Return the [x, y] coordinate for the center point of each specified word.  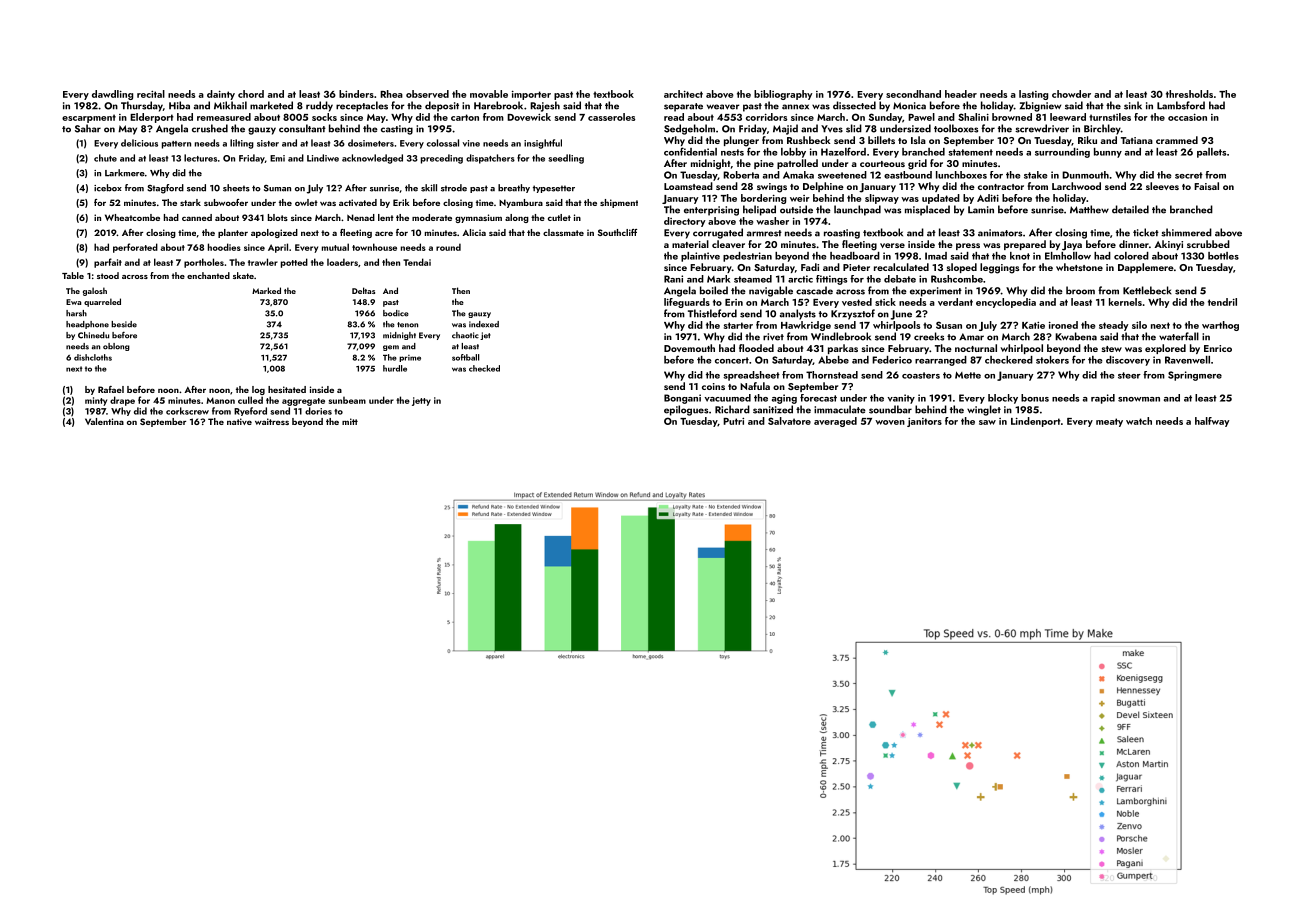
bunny [1108, 153]
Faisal [1206, 186]
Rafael [111, 389]
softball [465, 357]
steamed [753, 279]
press [968, 246]
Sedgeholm [689, 129]
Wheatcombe [132, 217]
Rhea [391, 94]
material [690, 244]
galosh [95, 291]
